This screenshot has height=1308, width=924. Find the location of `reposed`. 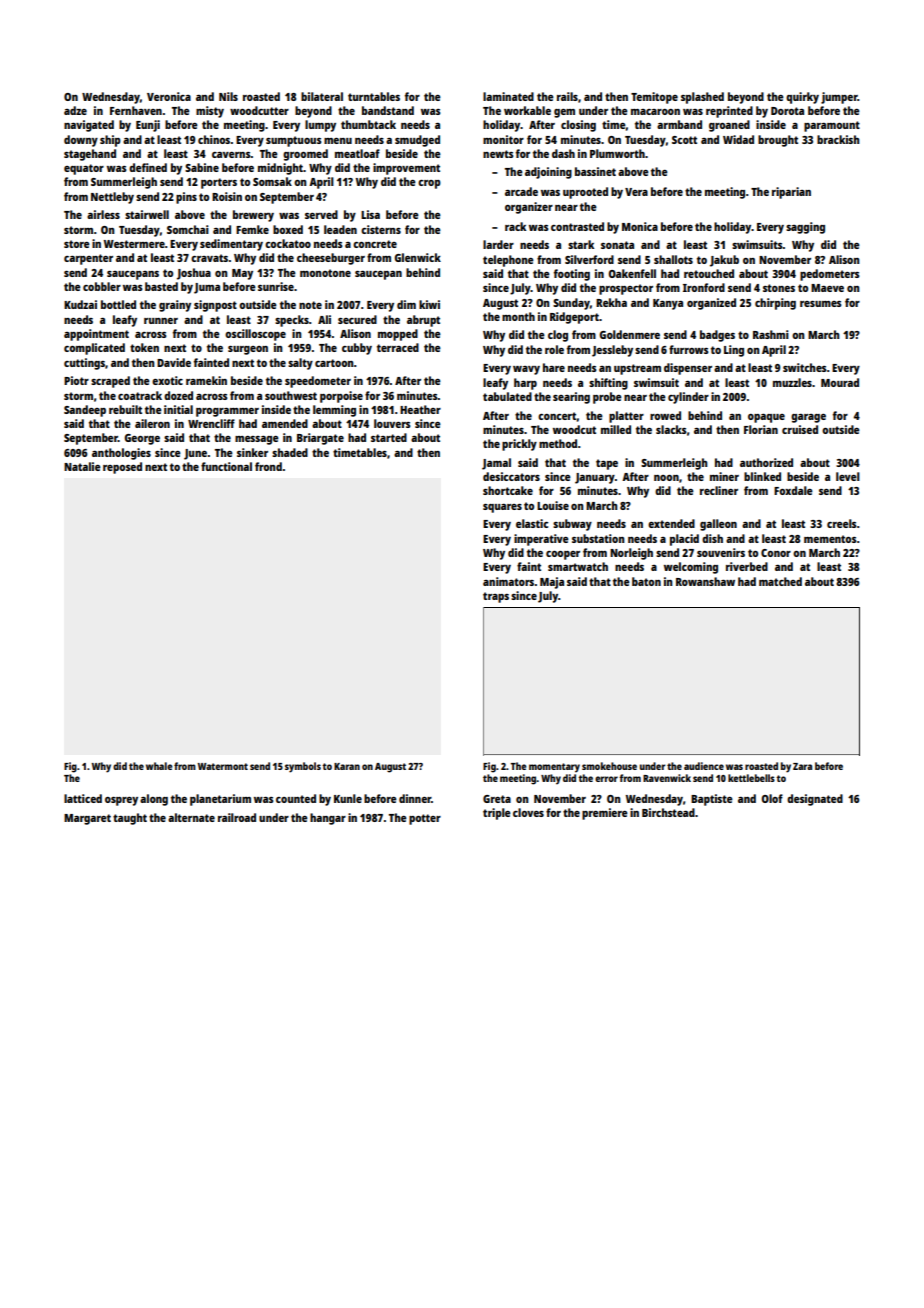

reposed is located at coordinates (122, 468).
